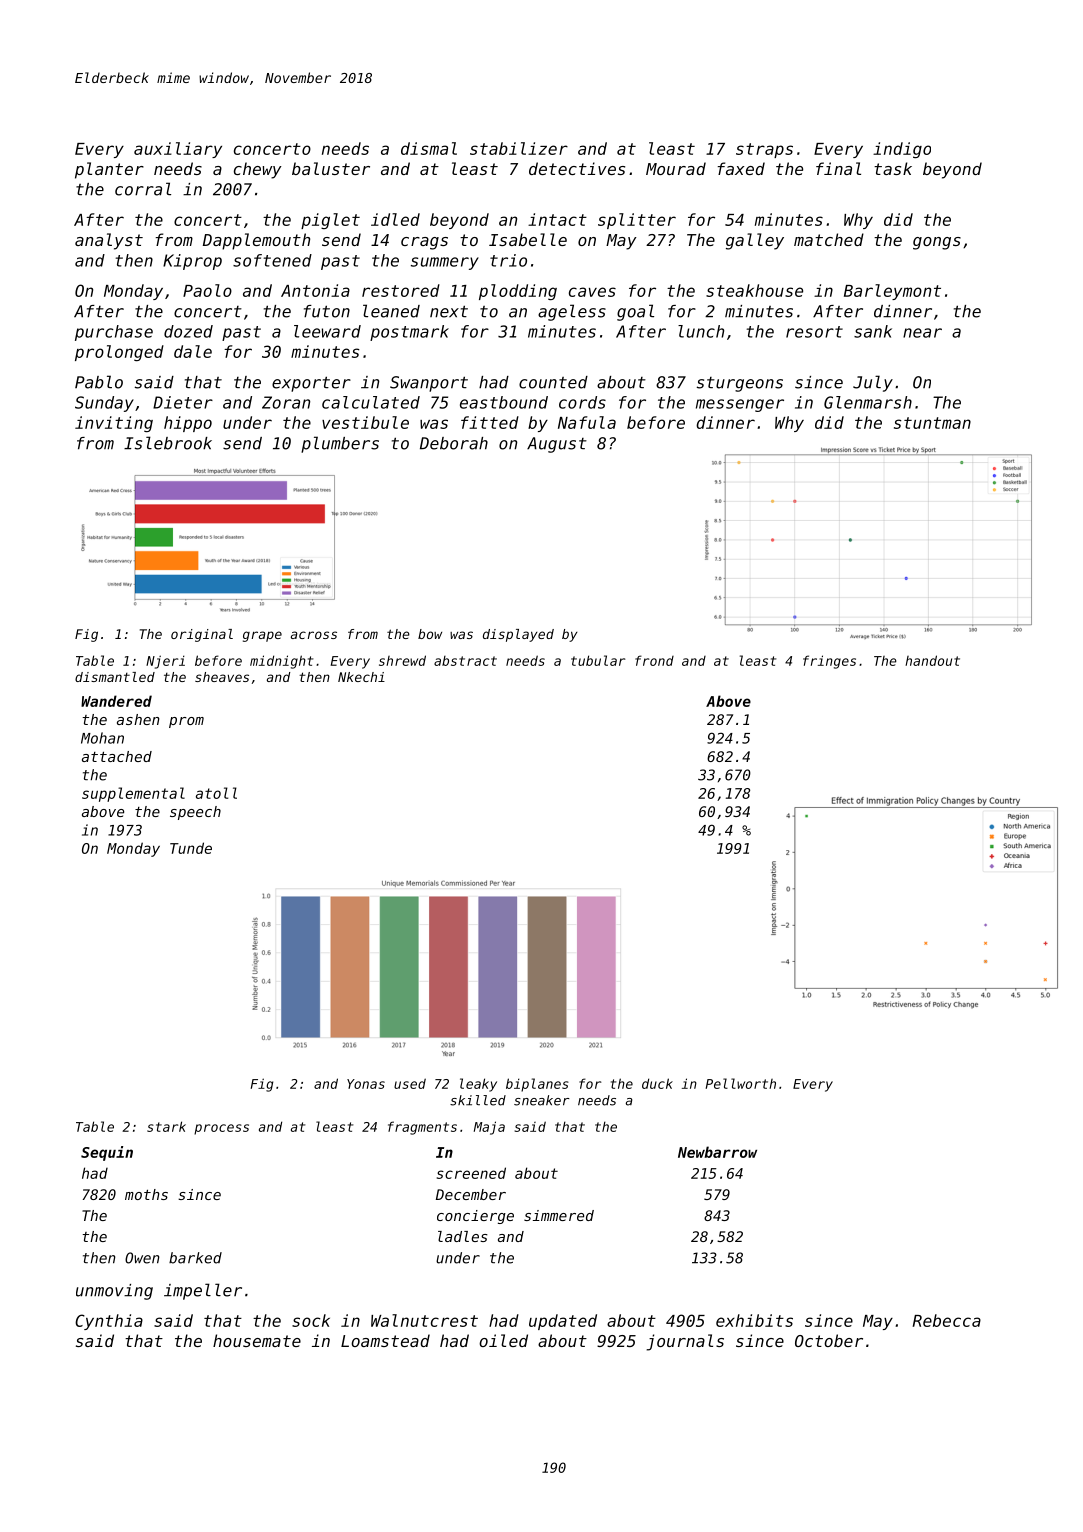 The image size is (1083, 1532). I want to click on dismal, so click(429, 148).
